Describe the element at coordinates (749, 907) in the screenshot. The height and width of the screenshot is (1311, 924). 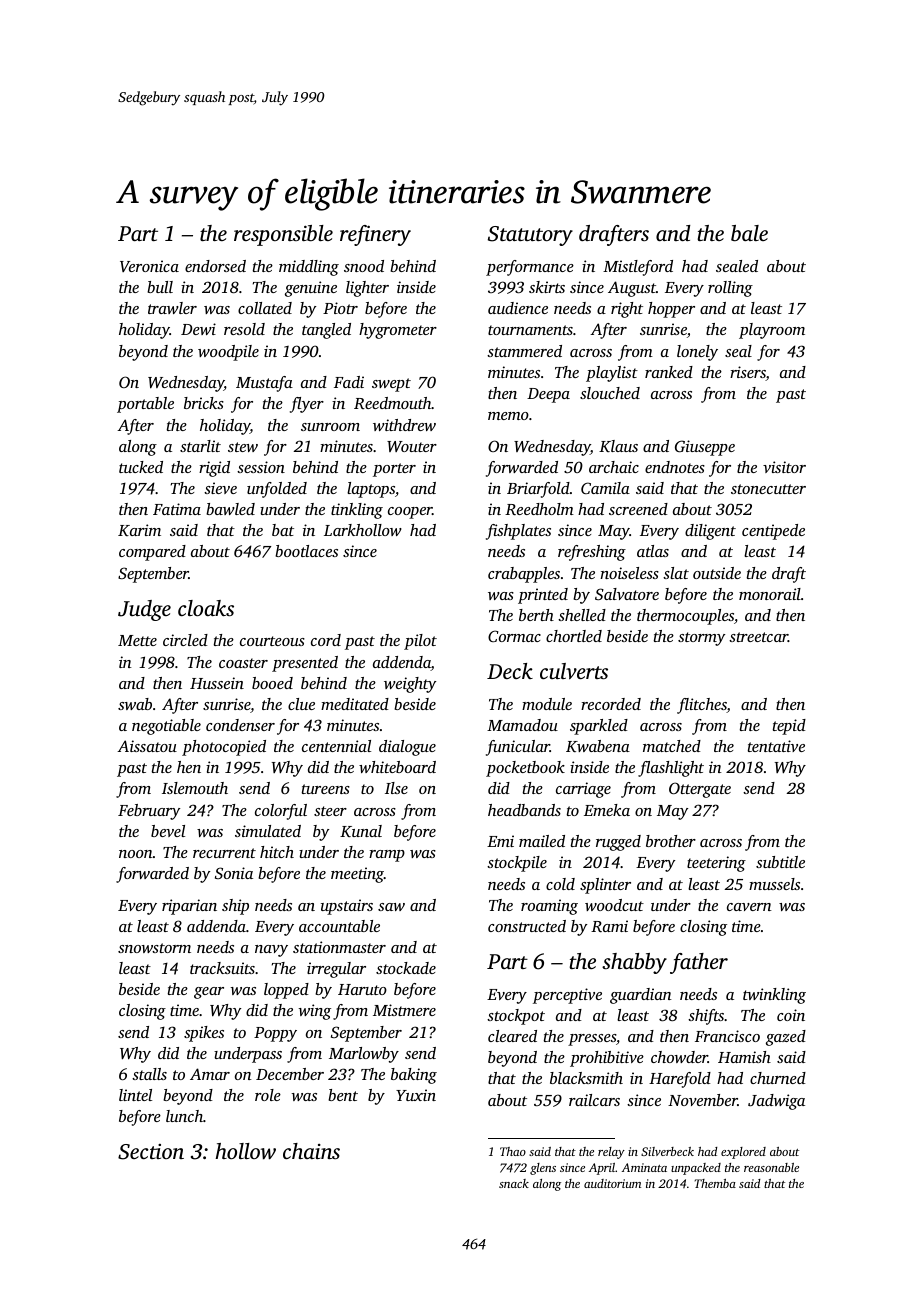
I see `cavern` at that location.
